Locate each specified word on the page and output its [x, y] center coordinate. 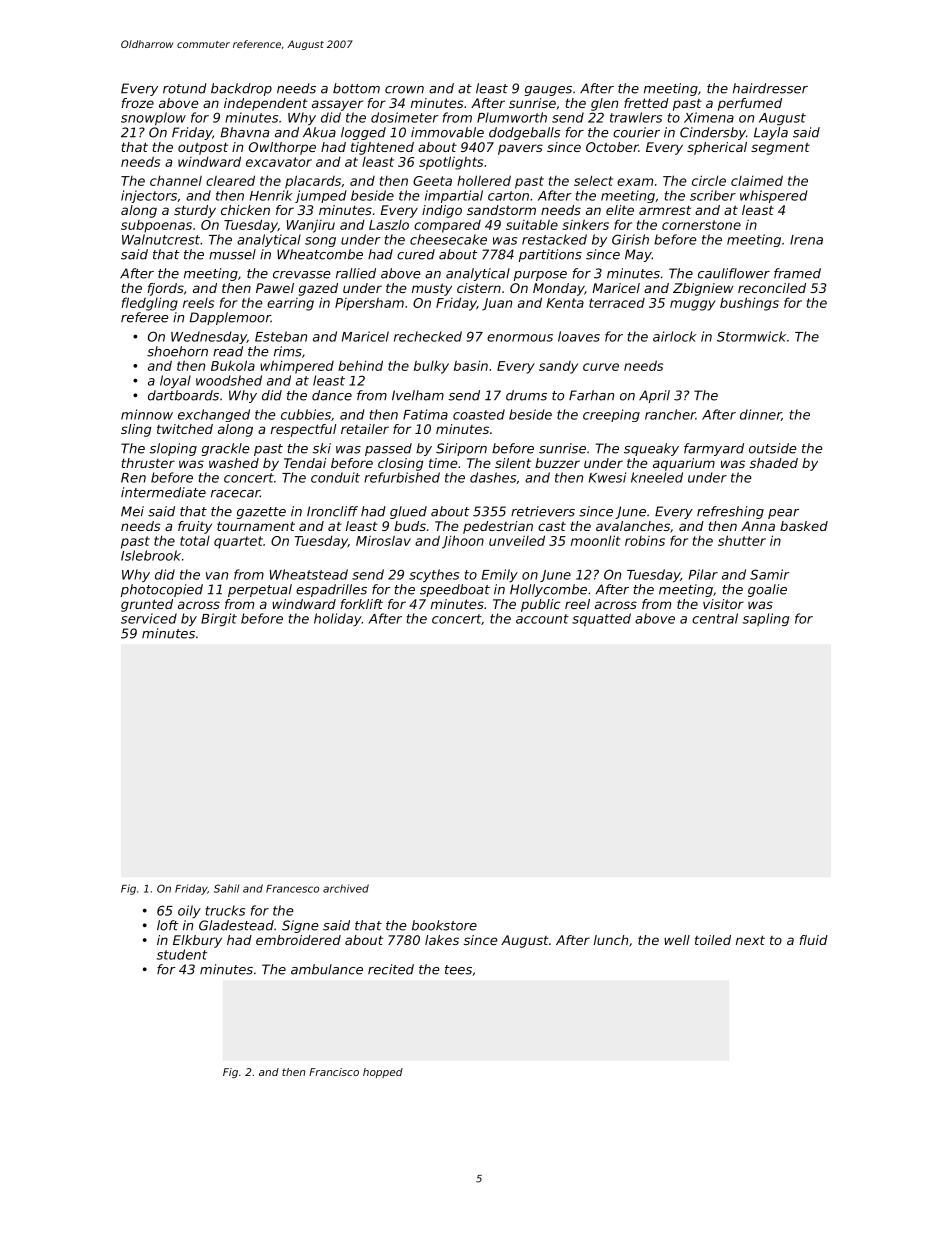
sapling [766, 619]
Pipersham [369, 304]
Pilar [703, 574]
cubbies [306, 414]
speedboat [455, 590]
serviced [149, 618]
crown [404, 90]
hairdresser [770, 88]
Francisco [334, 1072]
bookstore [444, 925]
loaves [579, 336]
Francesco [292, 889]
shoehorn [177, 351]
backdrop [241, 89]
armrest [665, 210]
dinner [760, 414]
